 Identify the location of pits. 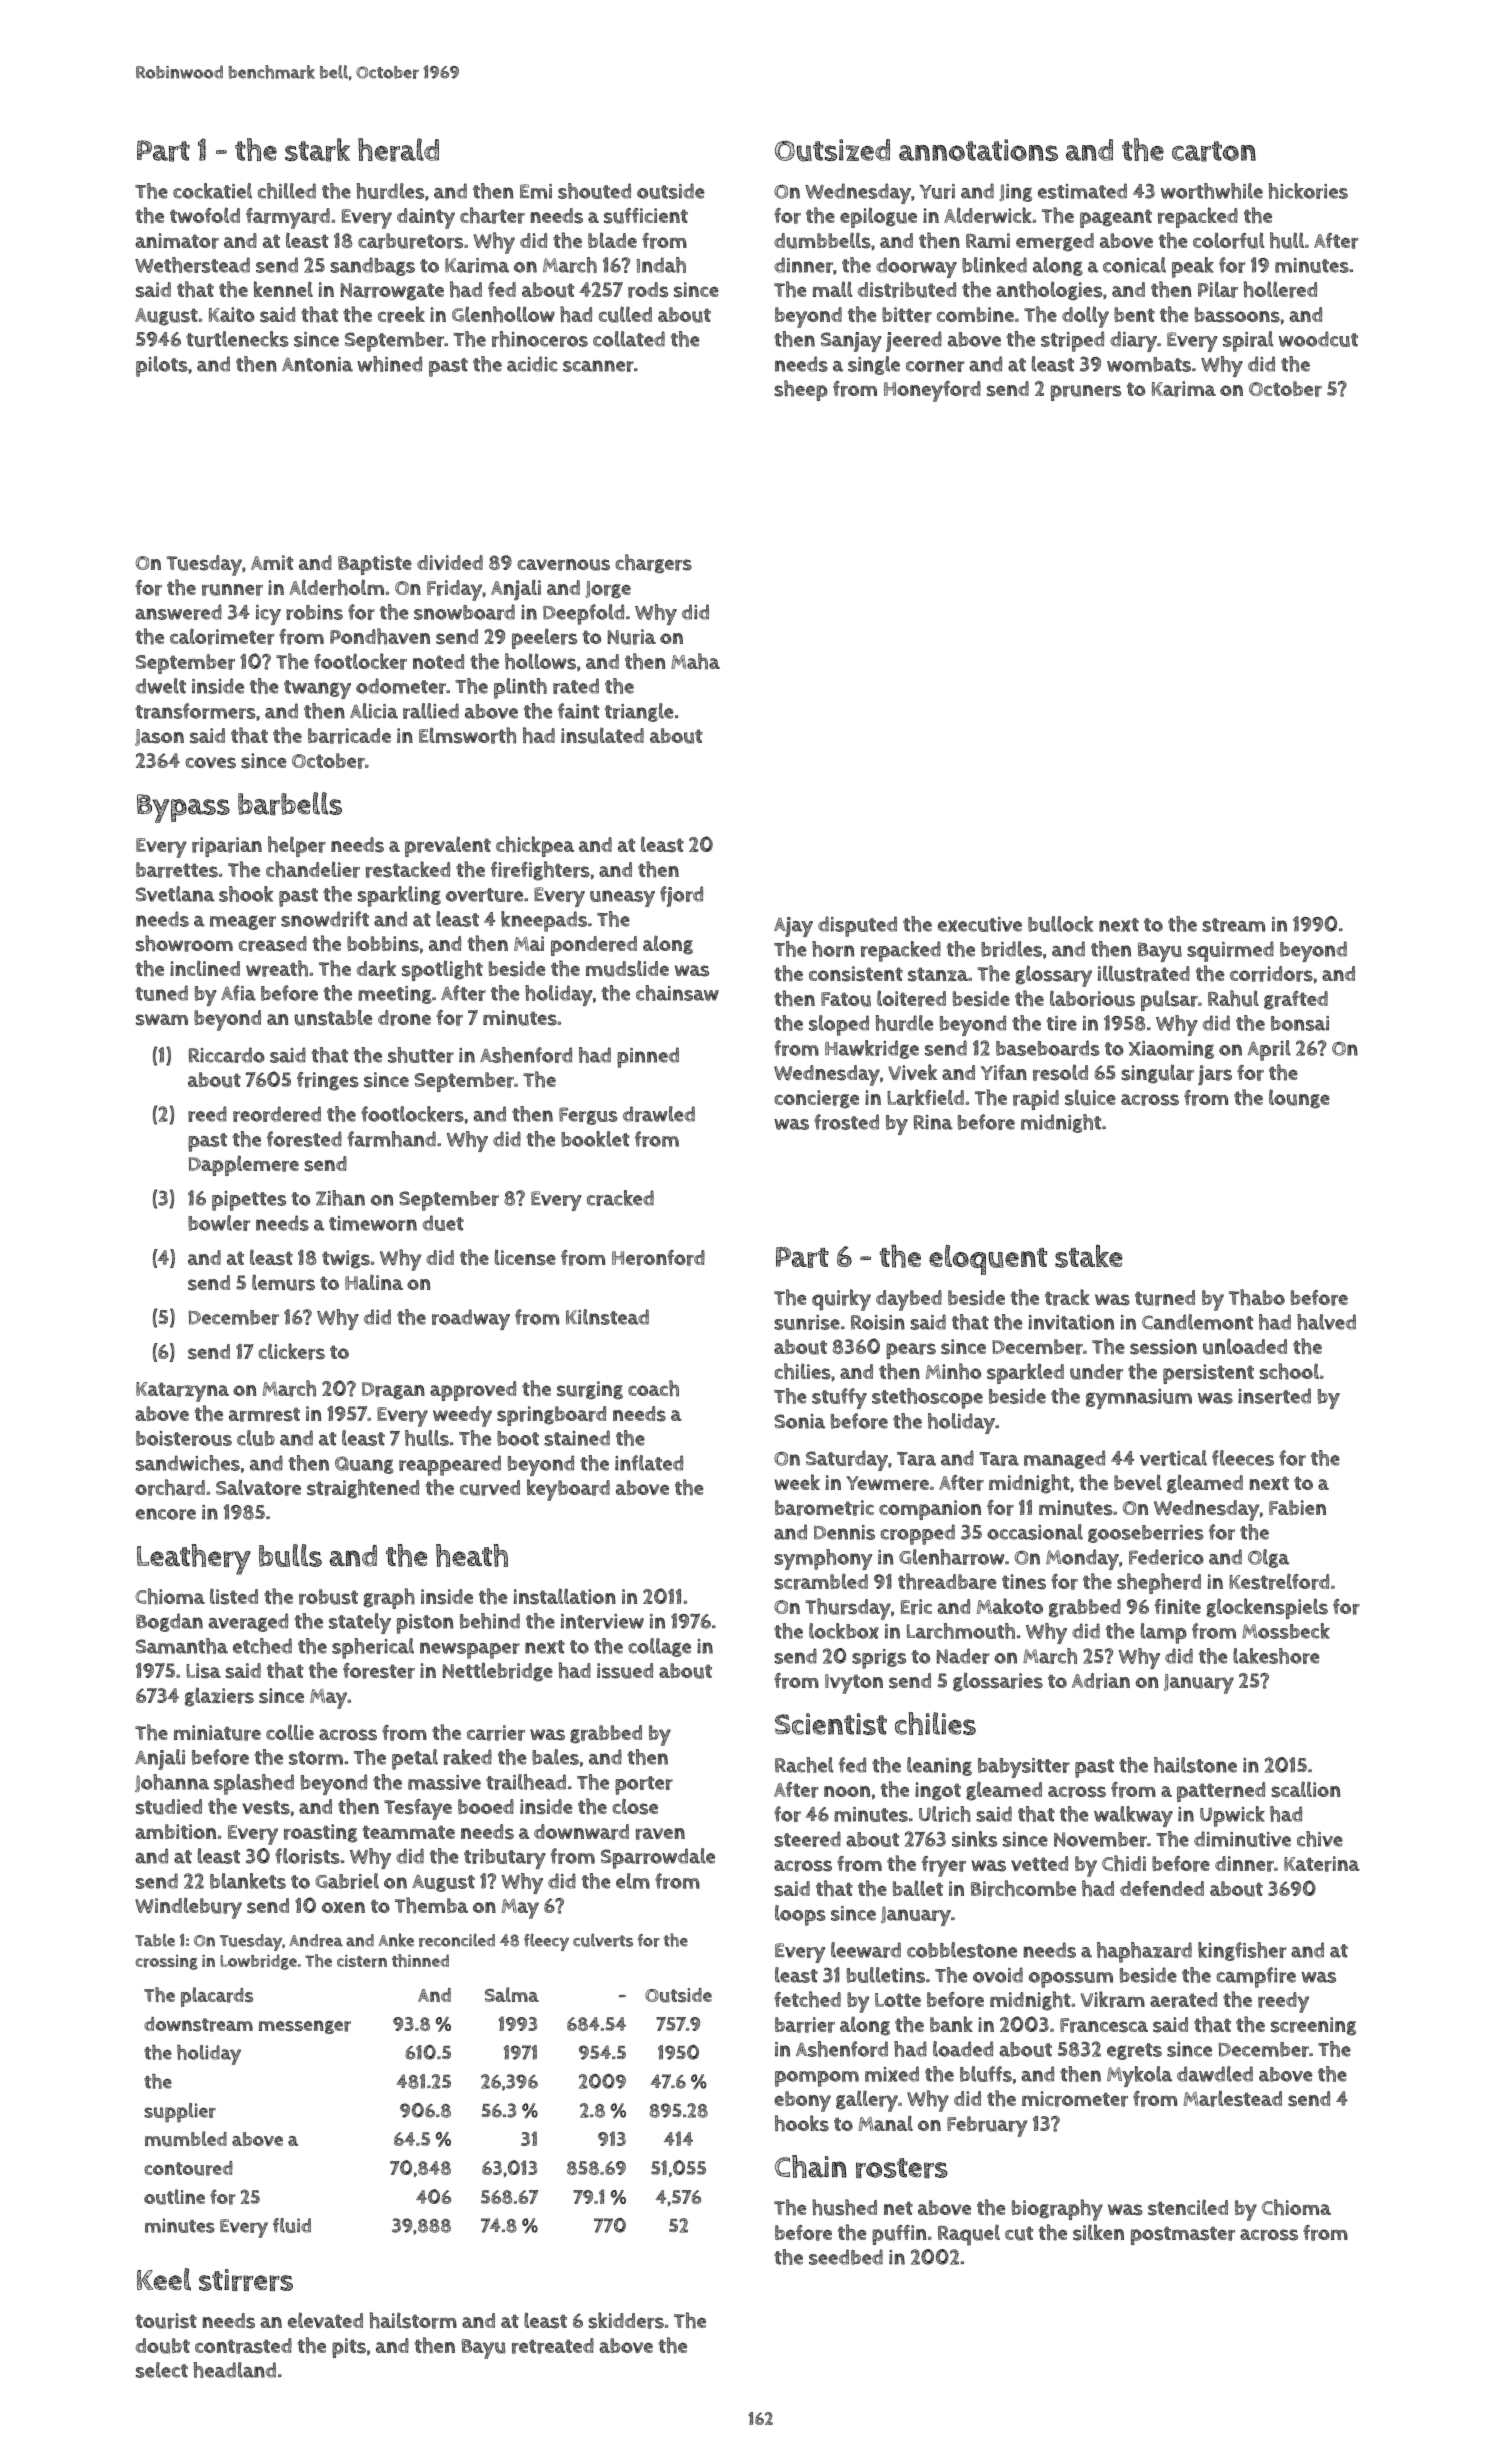
(349, 2348).
